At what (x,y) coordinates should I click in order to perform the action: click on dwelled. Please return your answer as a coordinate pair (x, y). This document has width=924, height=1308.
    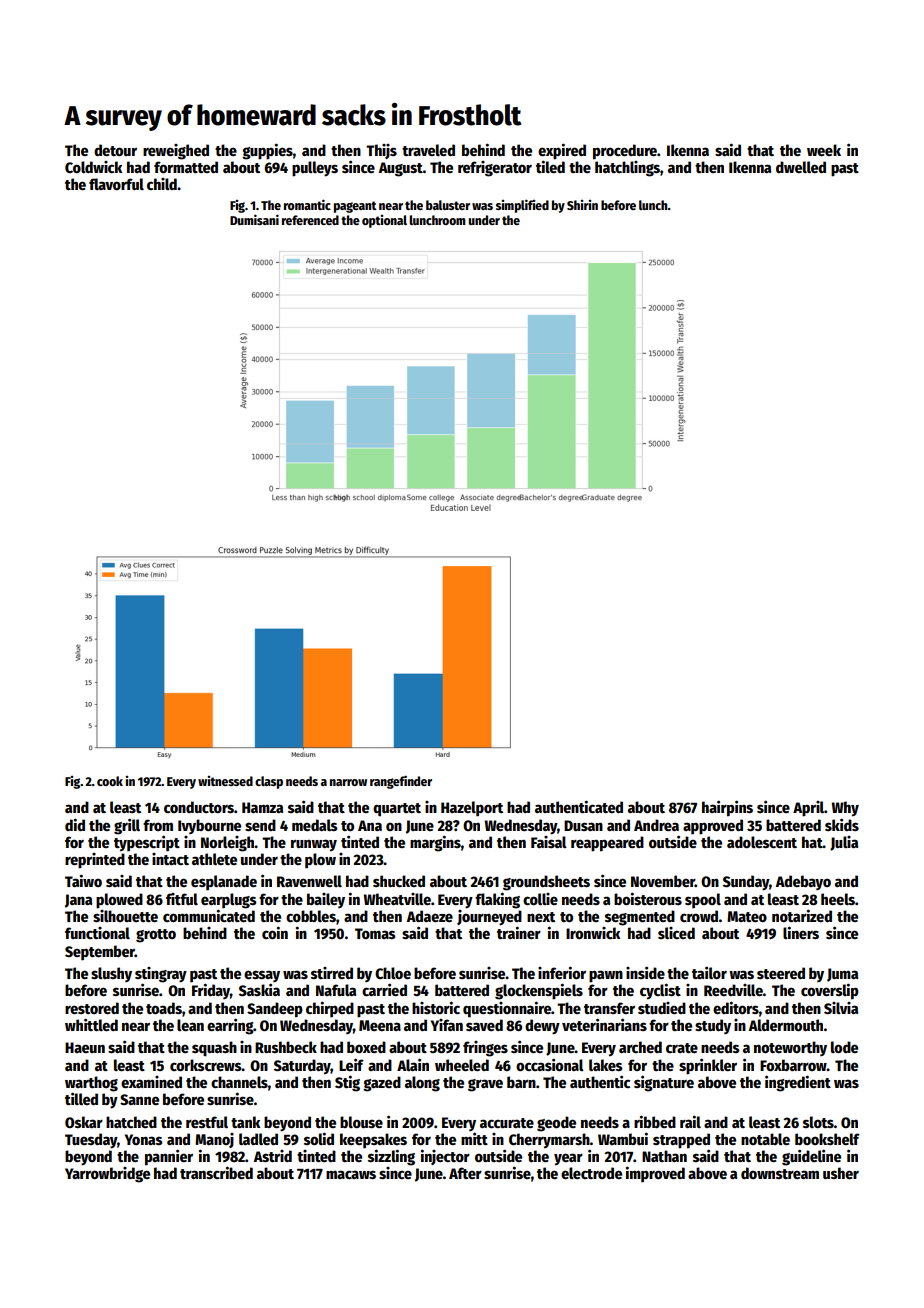
    Looking at the image, I should click on (801, 167).
